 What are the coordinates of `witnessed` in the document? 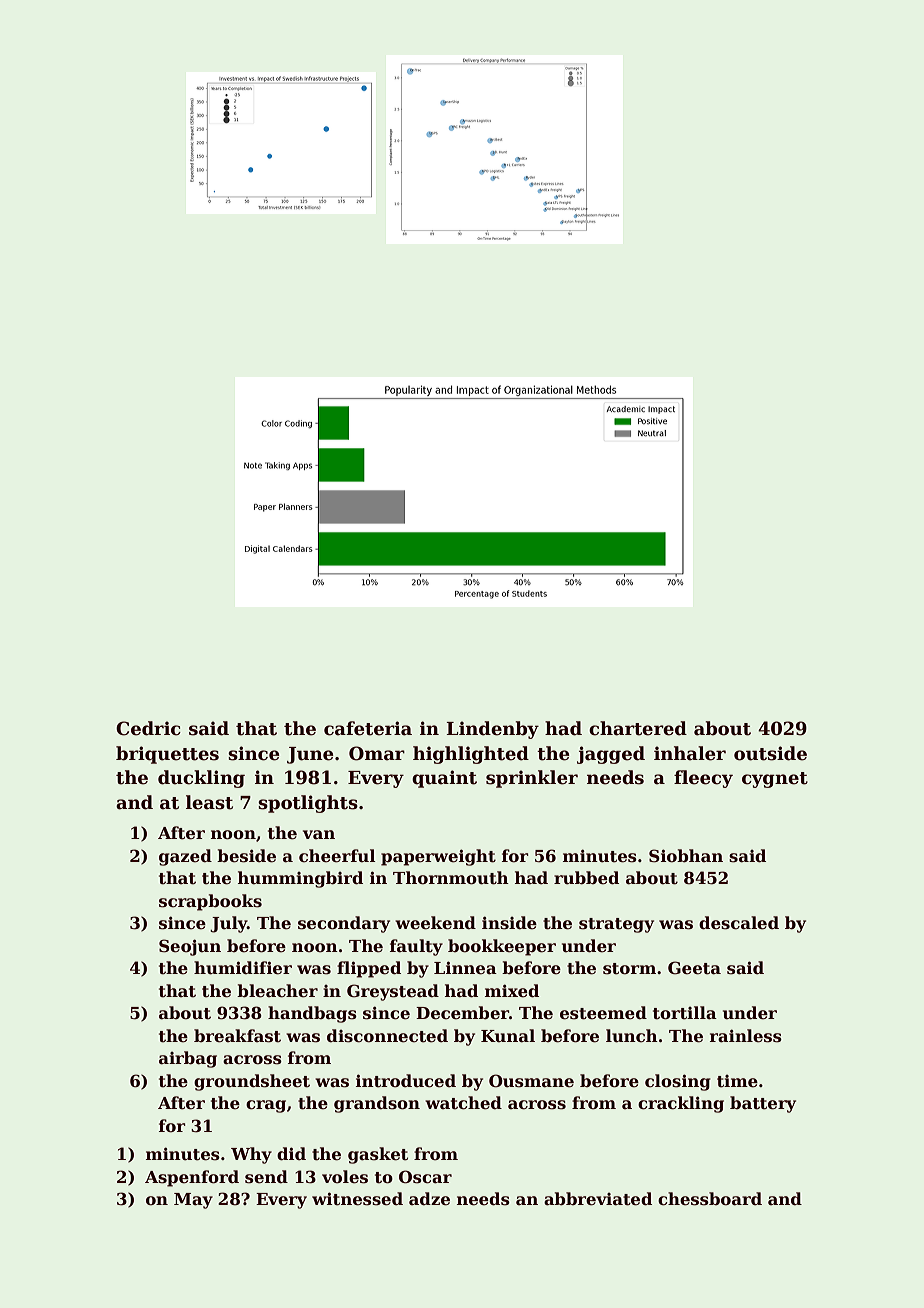 It's located at (357, 1199).
